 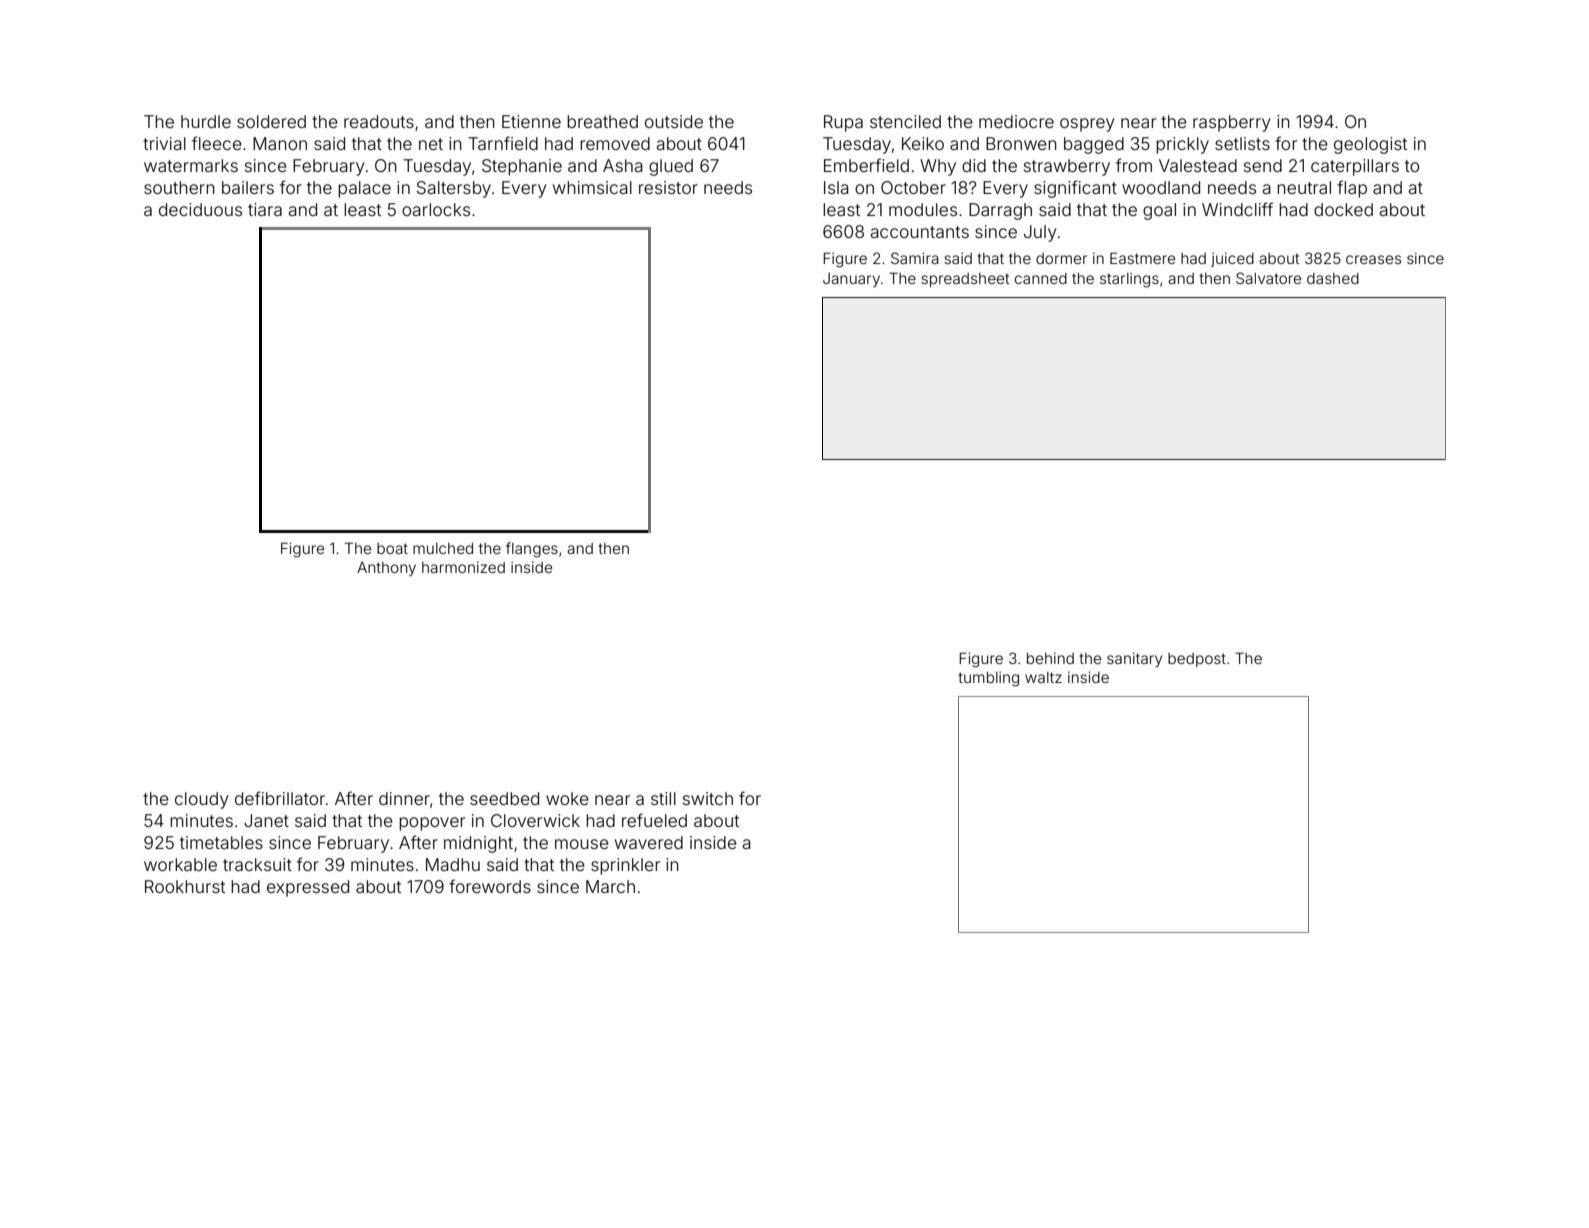 I want to click on timetables, so click(x=221, y=842).
